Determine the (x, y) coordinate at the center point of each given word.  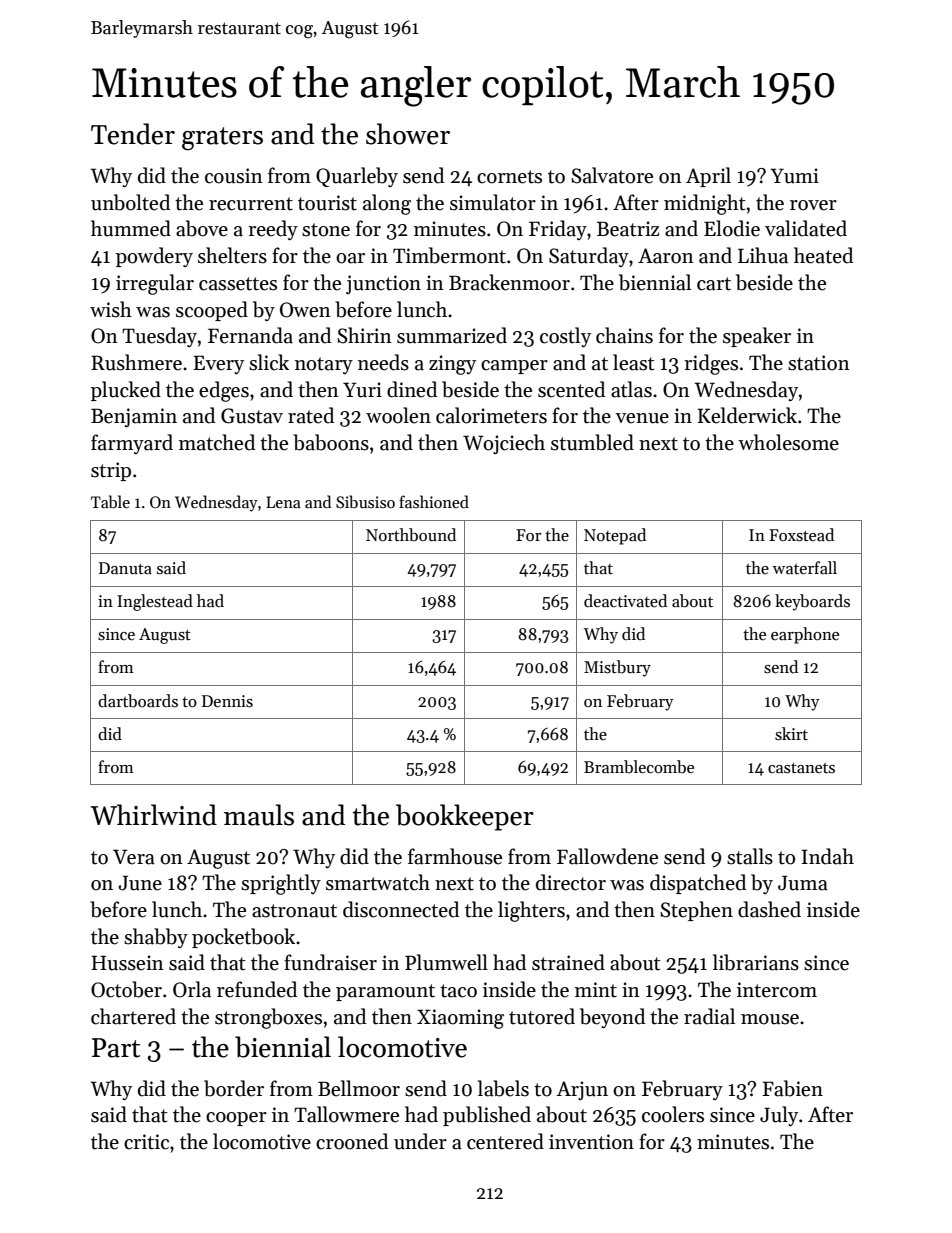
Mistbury (617, 668)
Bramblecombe (639, 767)
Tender (133, 134)
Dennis (227, 701)
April (708, 177)
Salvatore (612, 175)
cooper (236, 1119)
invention (591, 1142)
